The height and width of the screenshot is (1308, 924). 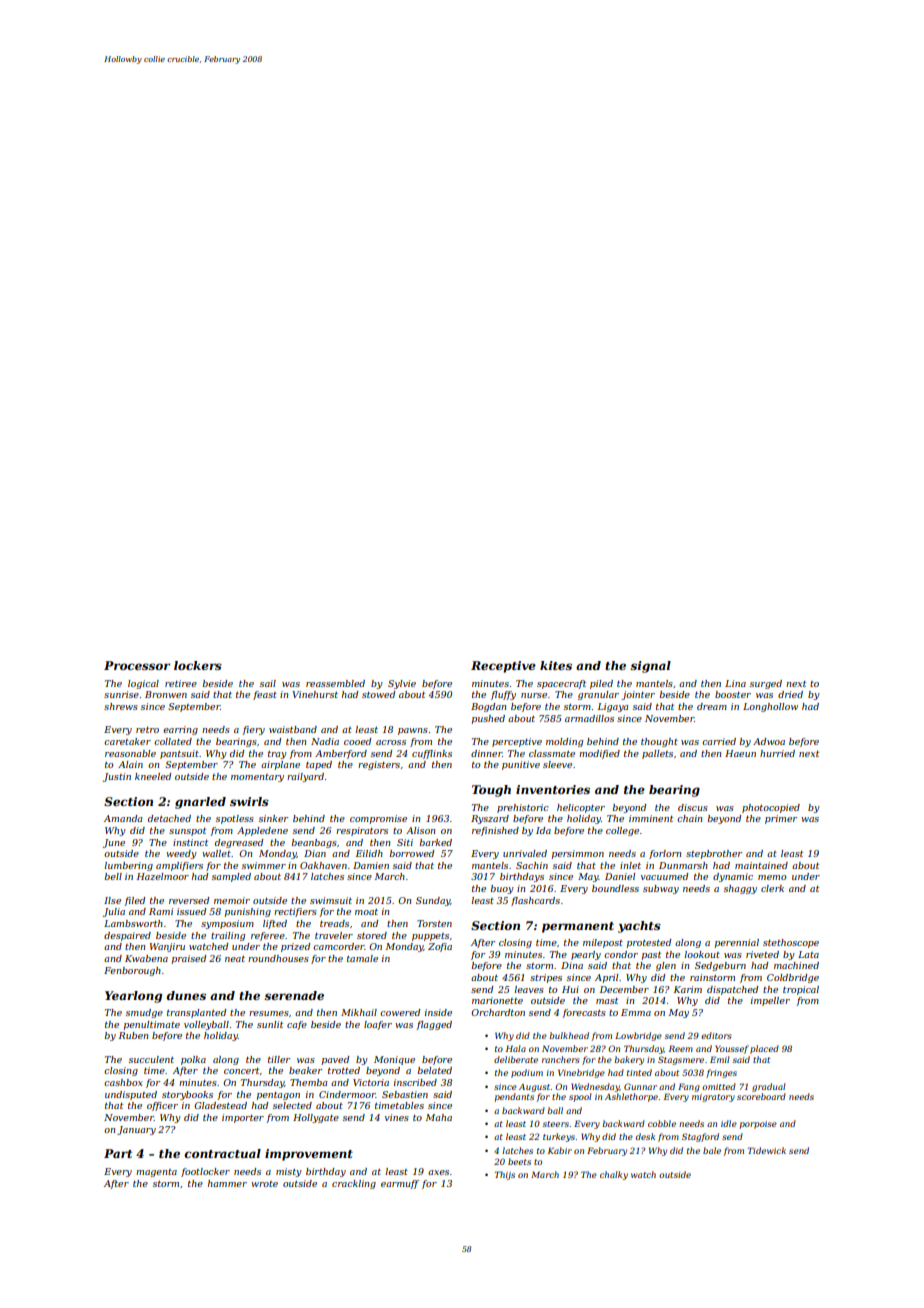 What do you see at coordinates (434, 1025) in the screenshot?
I see `flagged` at bounding box center [434, 1025].
